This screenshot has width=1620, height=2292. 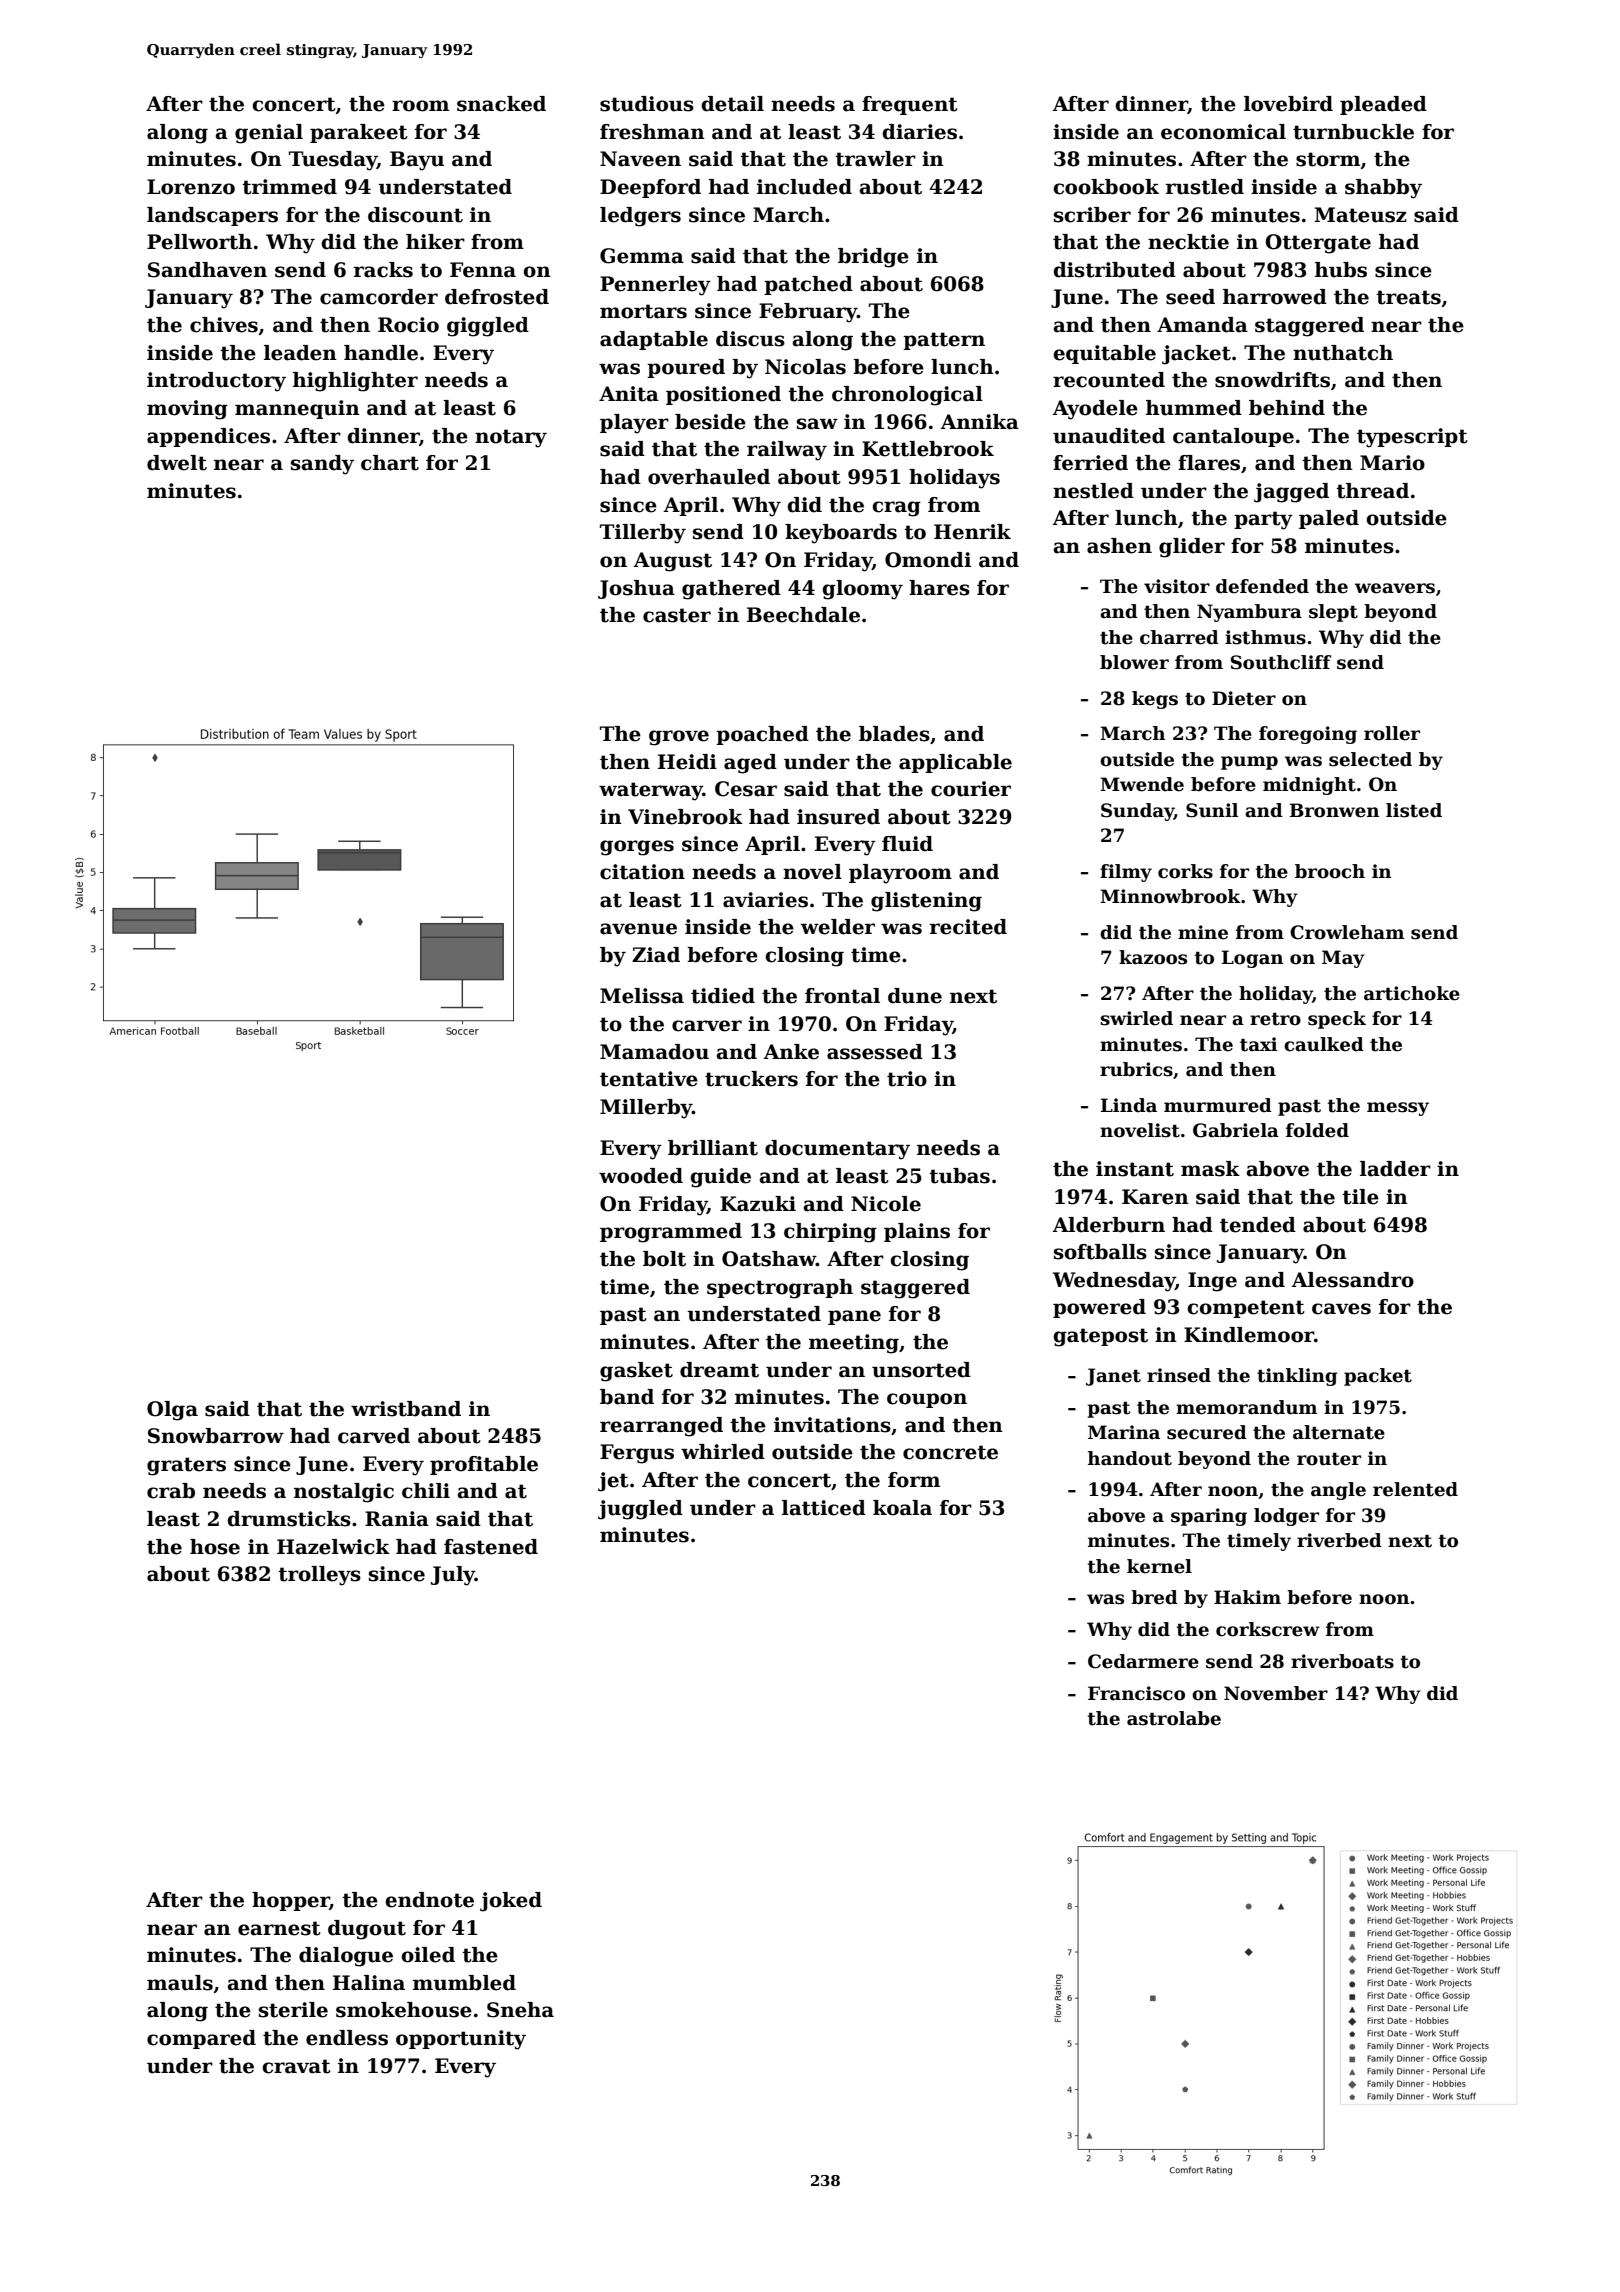 I want to click on genial, so click(x=269, y=134).
